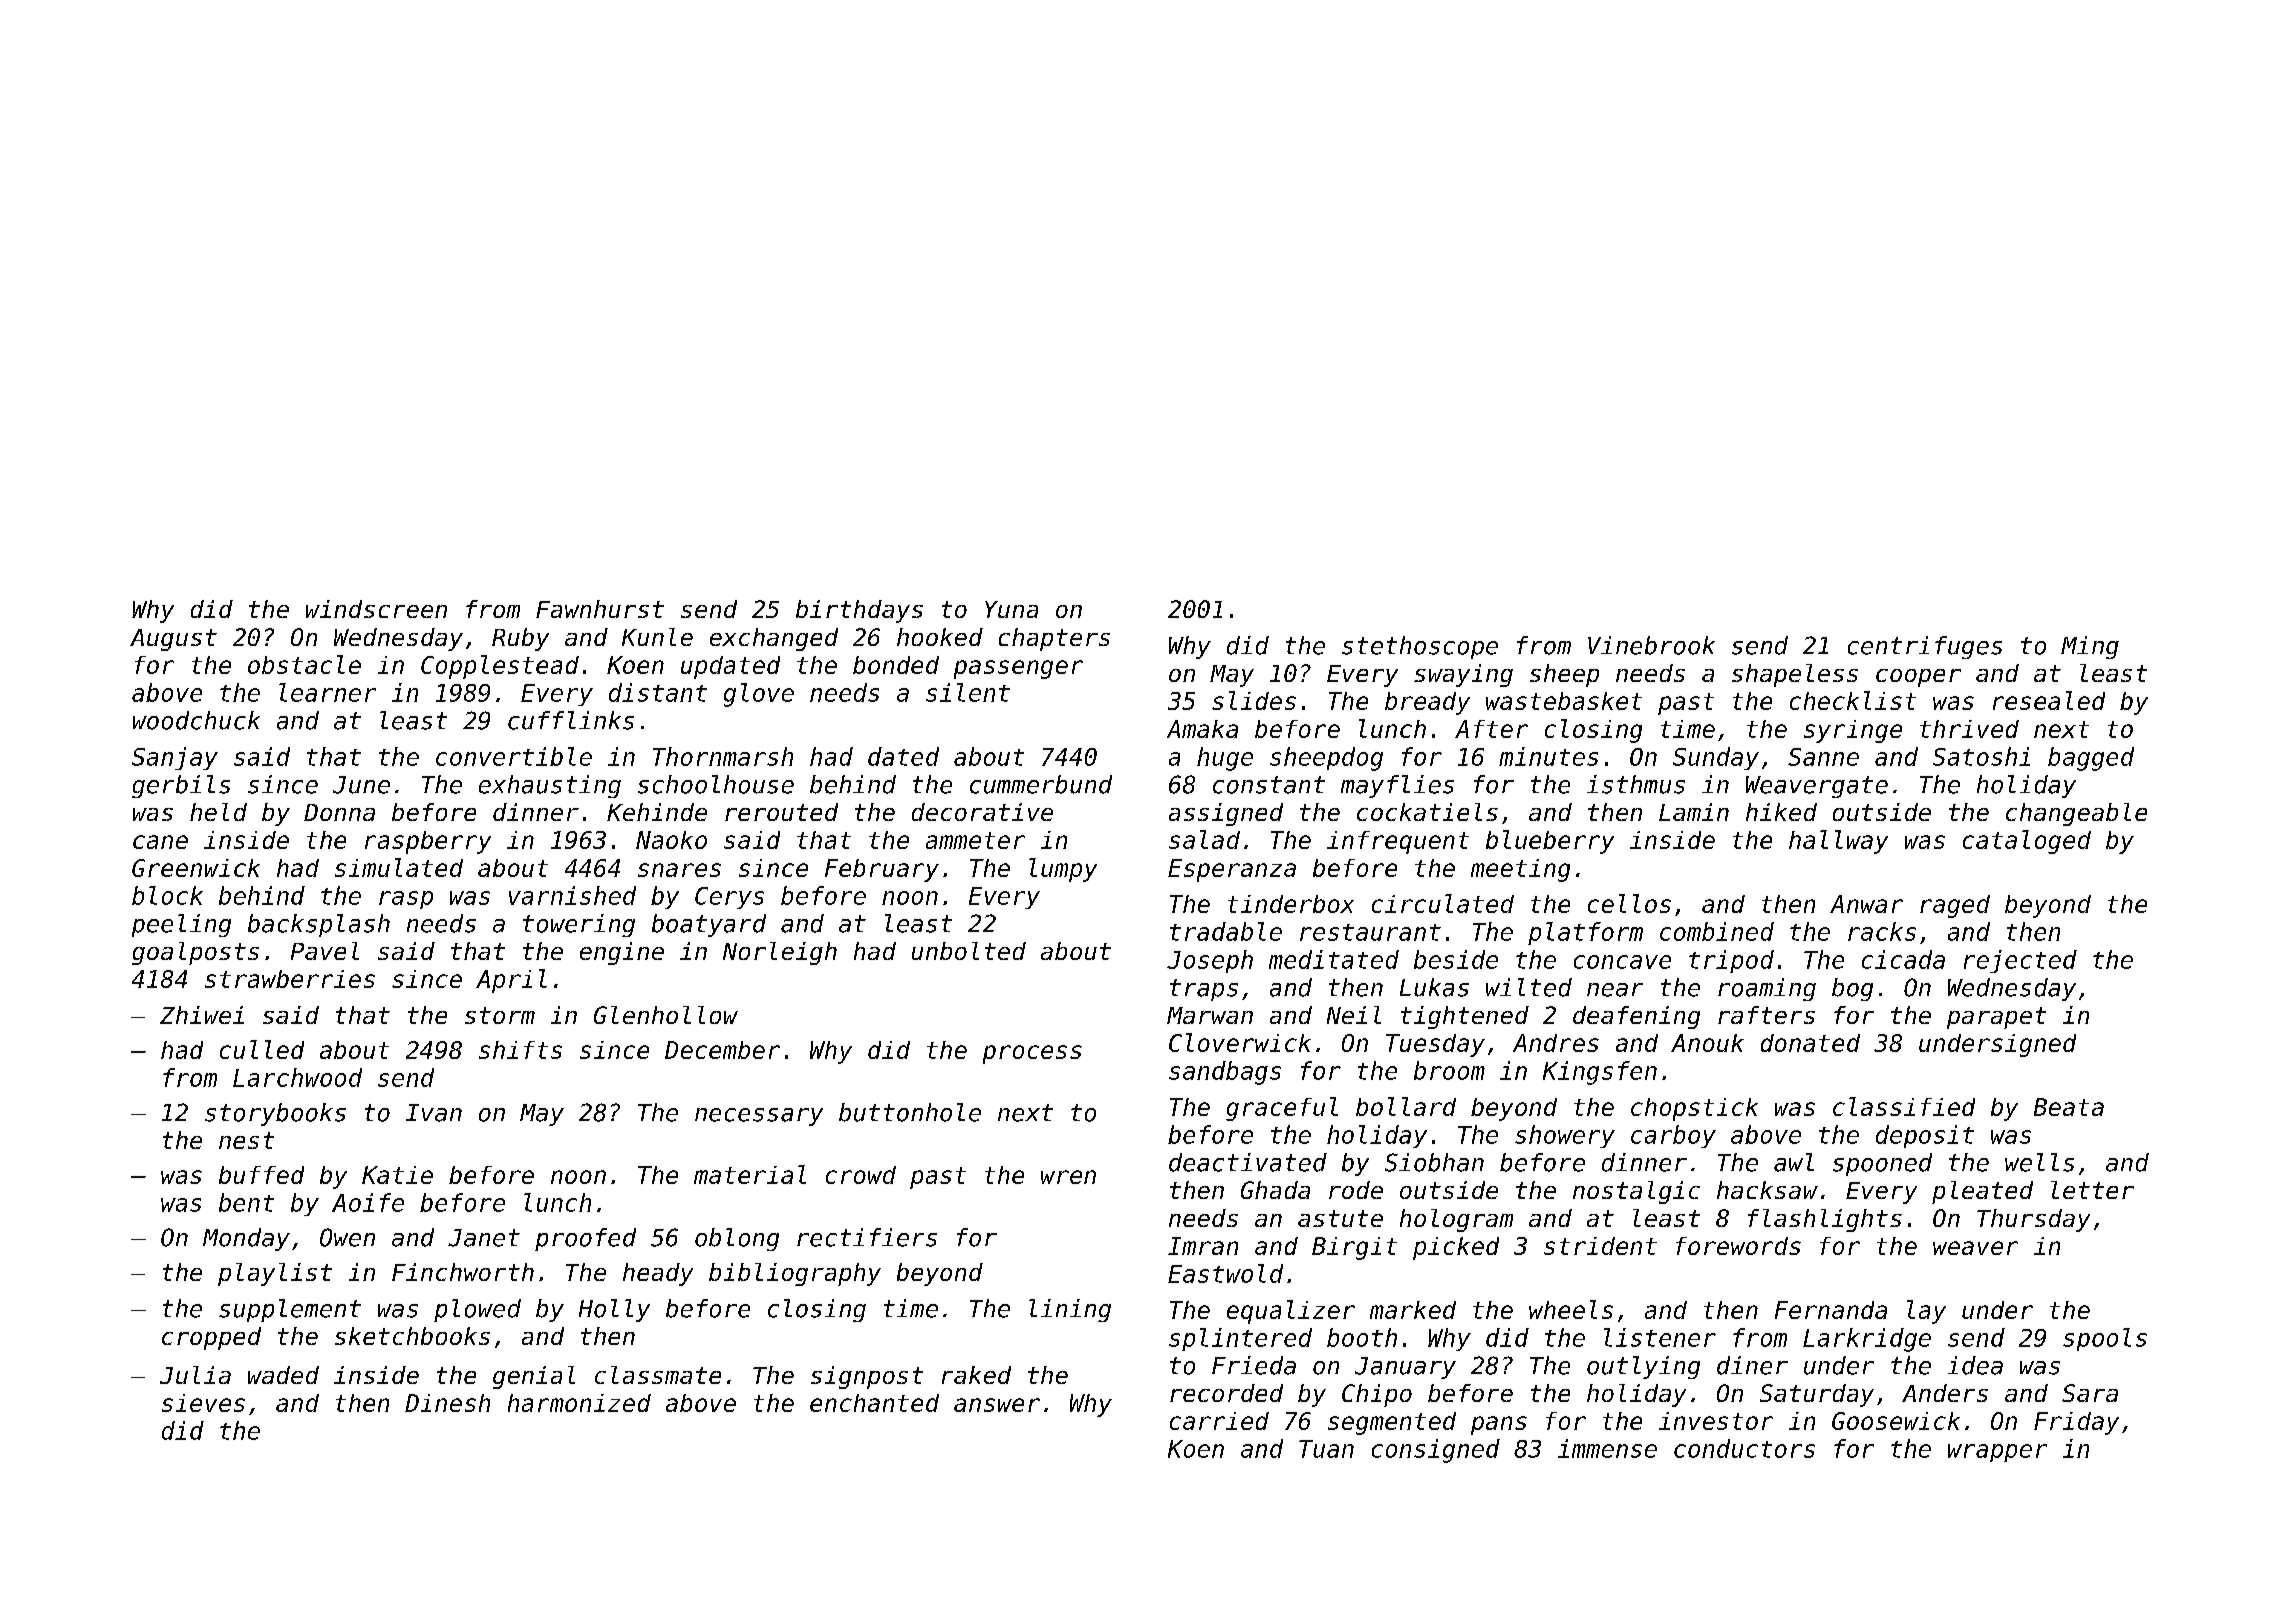  I want to click on conductors, so click(1744, 1448).
